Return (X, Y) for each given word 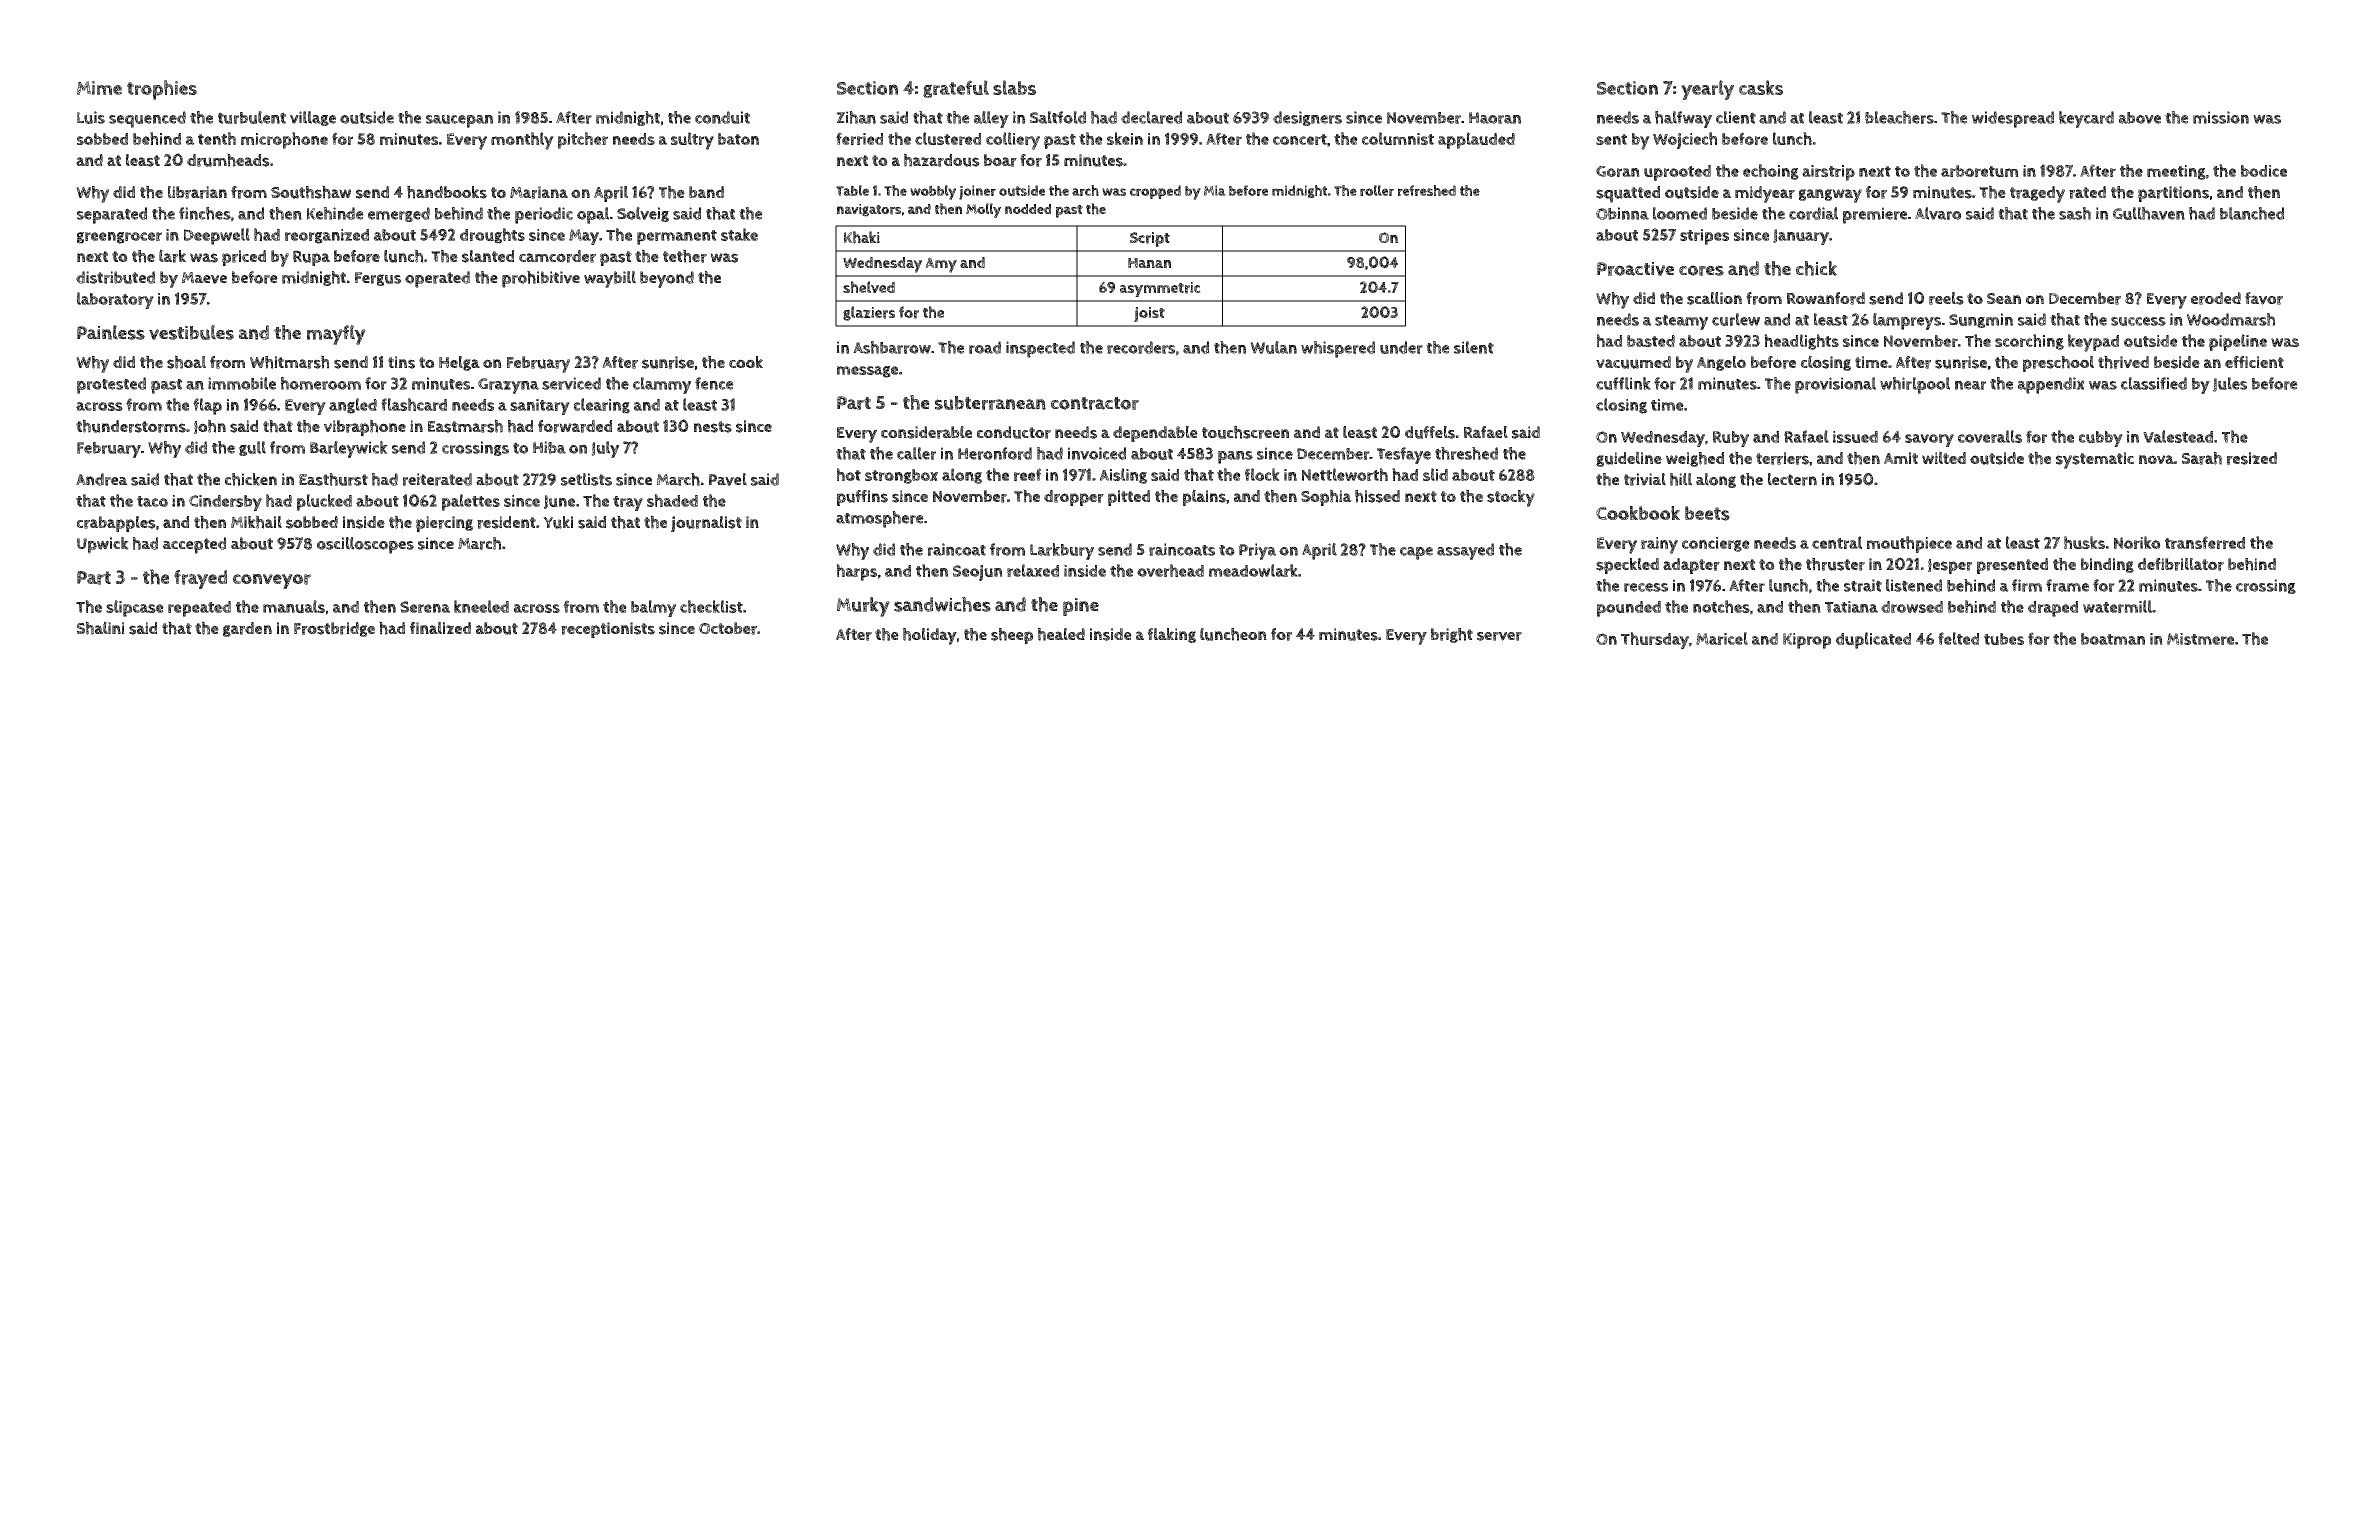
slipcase (135, 608)
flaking (1171, 635)
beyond (667, 279)
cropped (1155, 192)
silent (1474, 347)
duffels (1430, 432)
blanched (2252, 213)
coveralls (1990, 436)
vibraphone (365, 427)
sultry (692, 141)
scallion (1714, 298)
